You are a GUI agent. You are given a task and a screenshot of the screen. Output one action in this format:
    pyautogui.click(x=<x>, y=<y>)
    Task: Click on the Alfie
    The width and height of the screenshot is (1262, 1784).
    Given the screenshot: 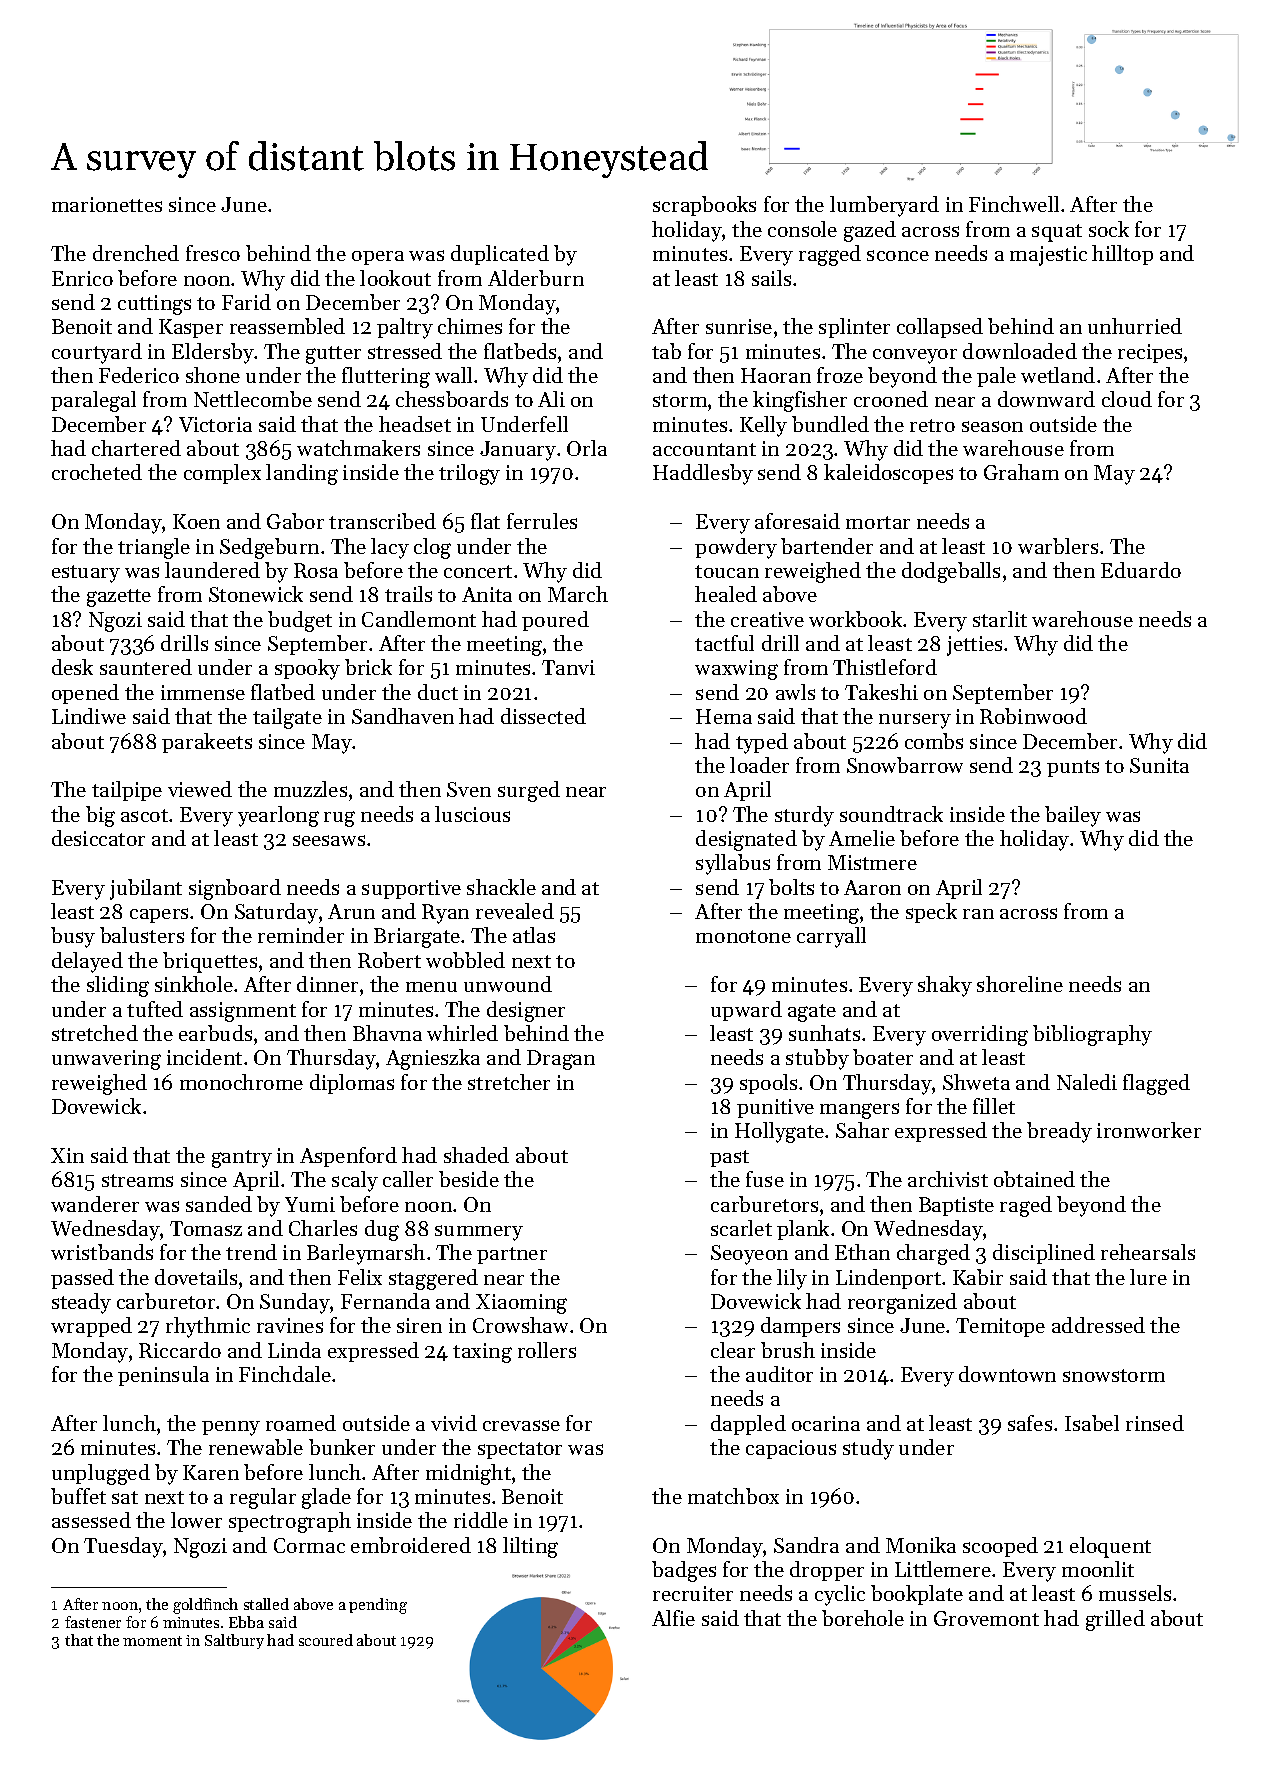 What is the action you would take?
    pyautogui.click(x=673, y=1618)
